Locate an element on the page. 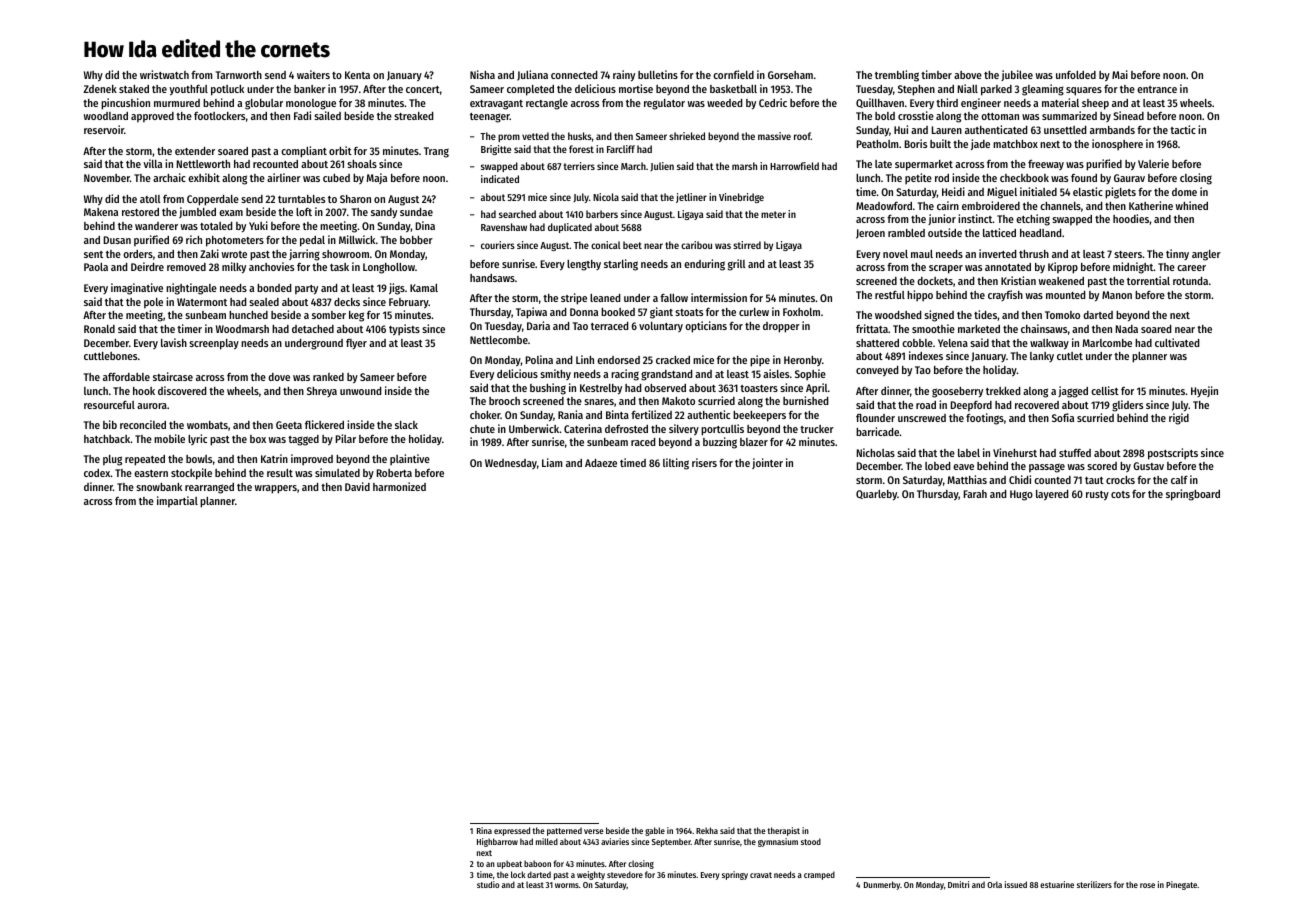  Nada is located at coordinates (1127, 329).
